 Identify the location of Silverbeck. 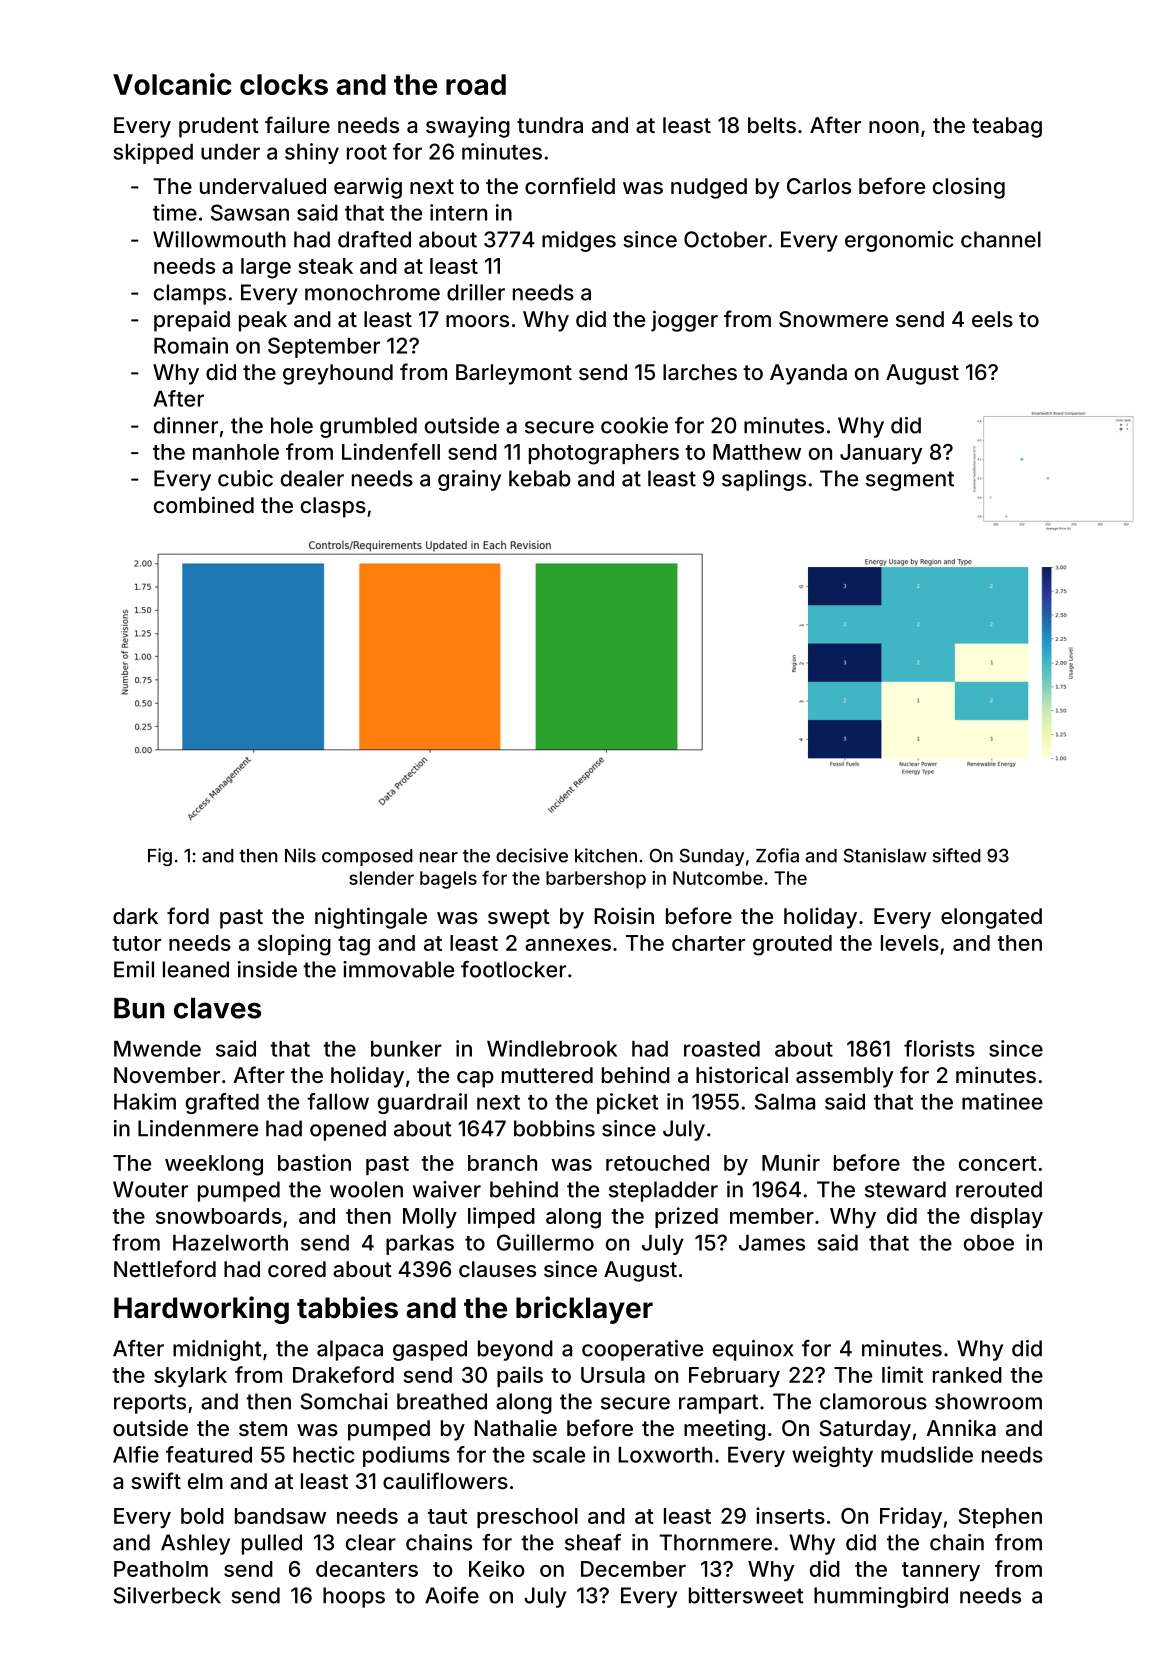
(167, 1595).
